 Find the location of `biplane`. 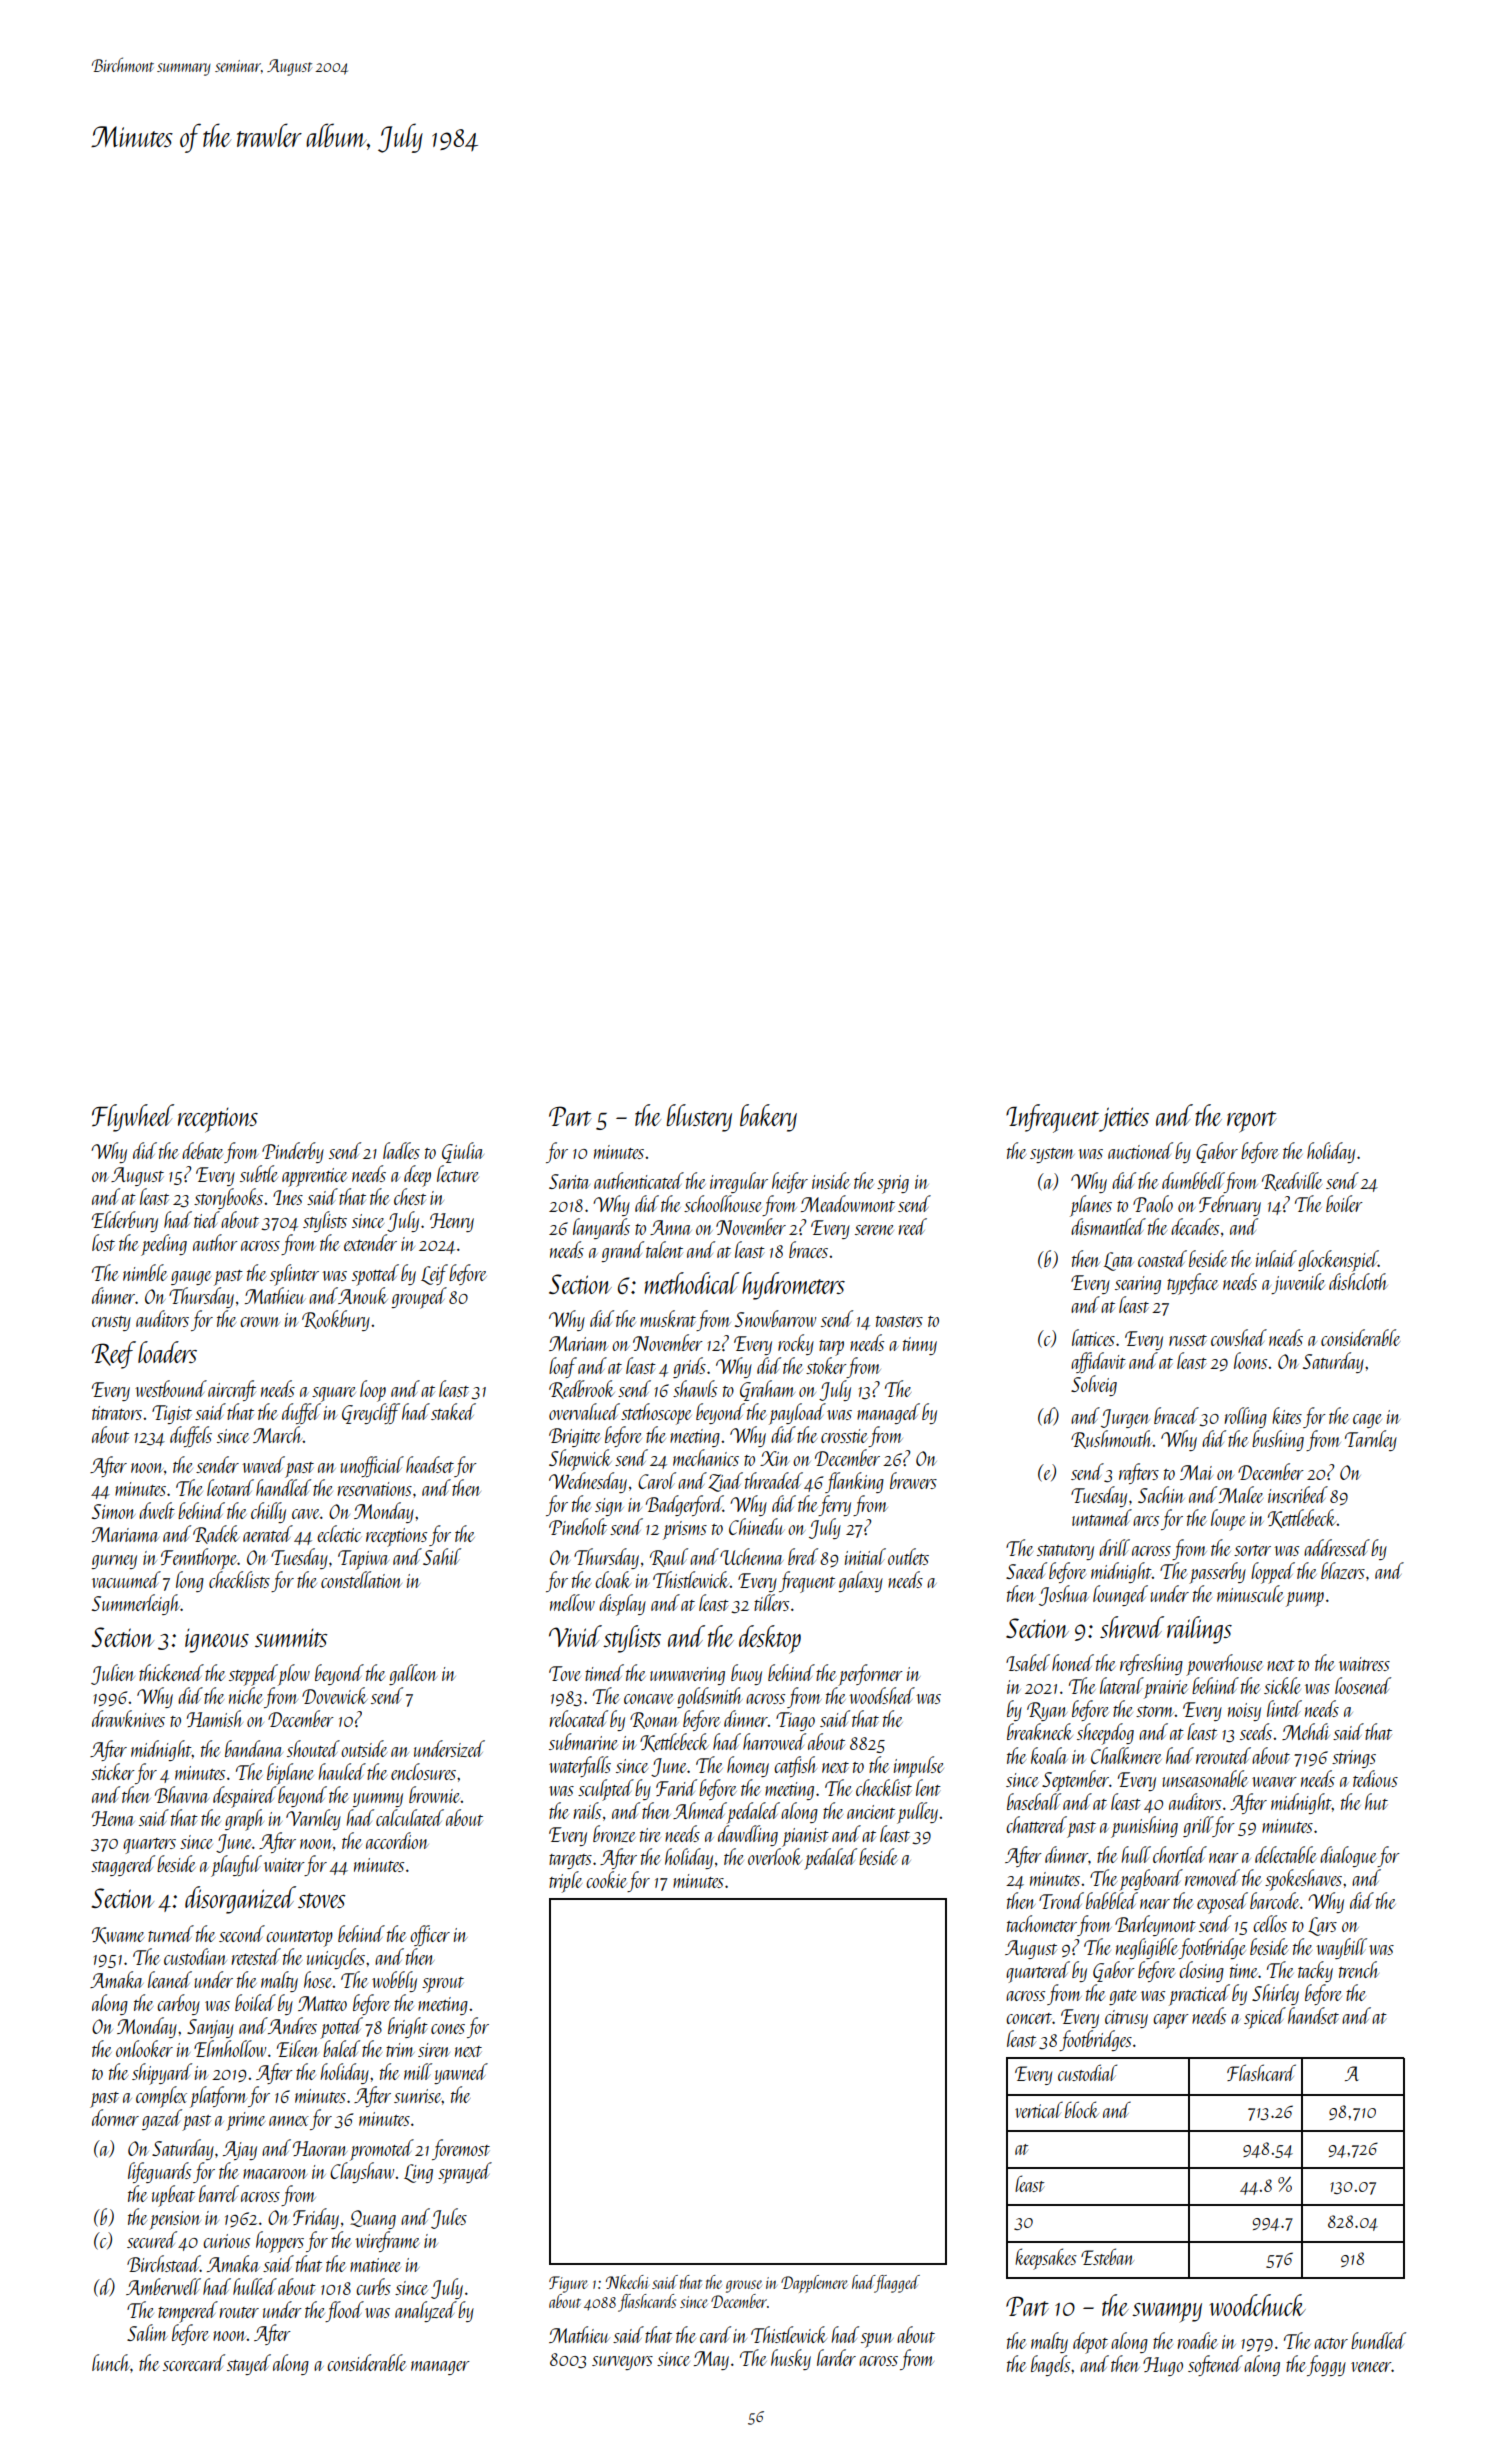

biplane is located at coordinates (290, 1774).
